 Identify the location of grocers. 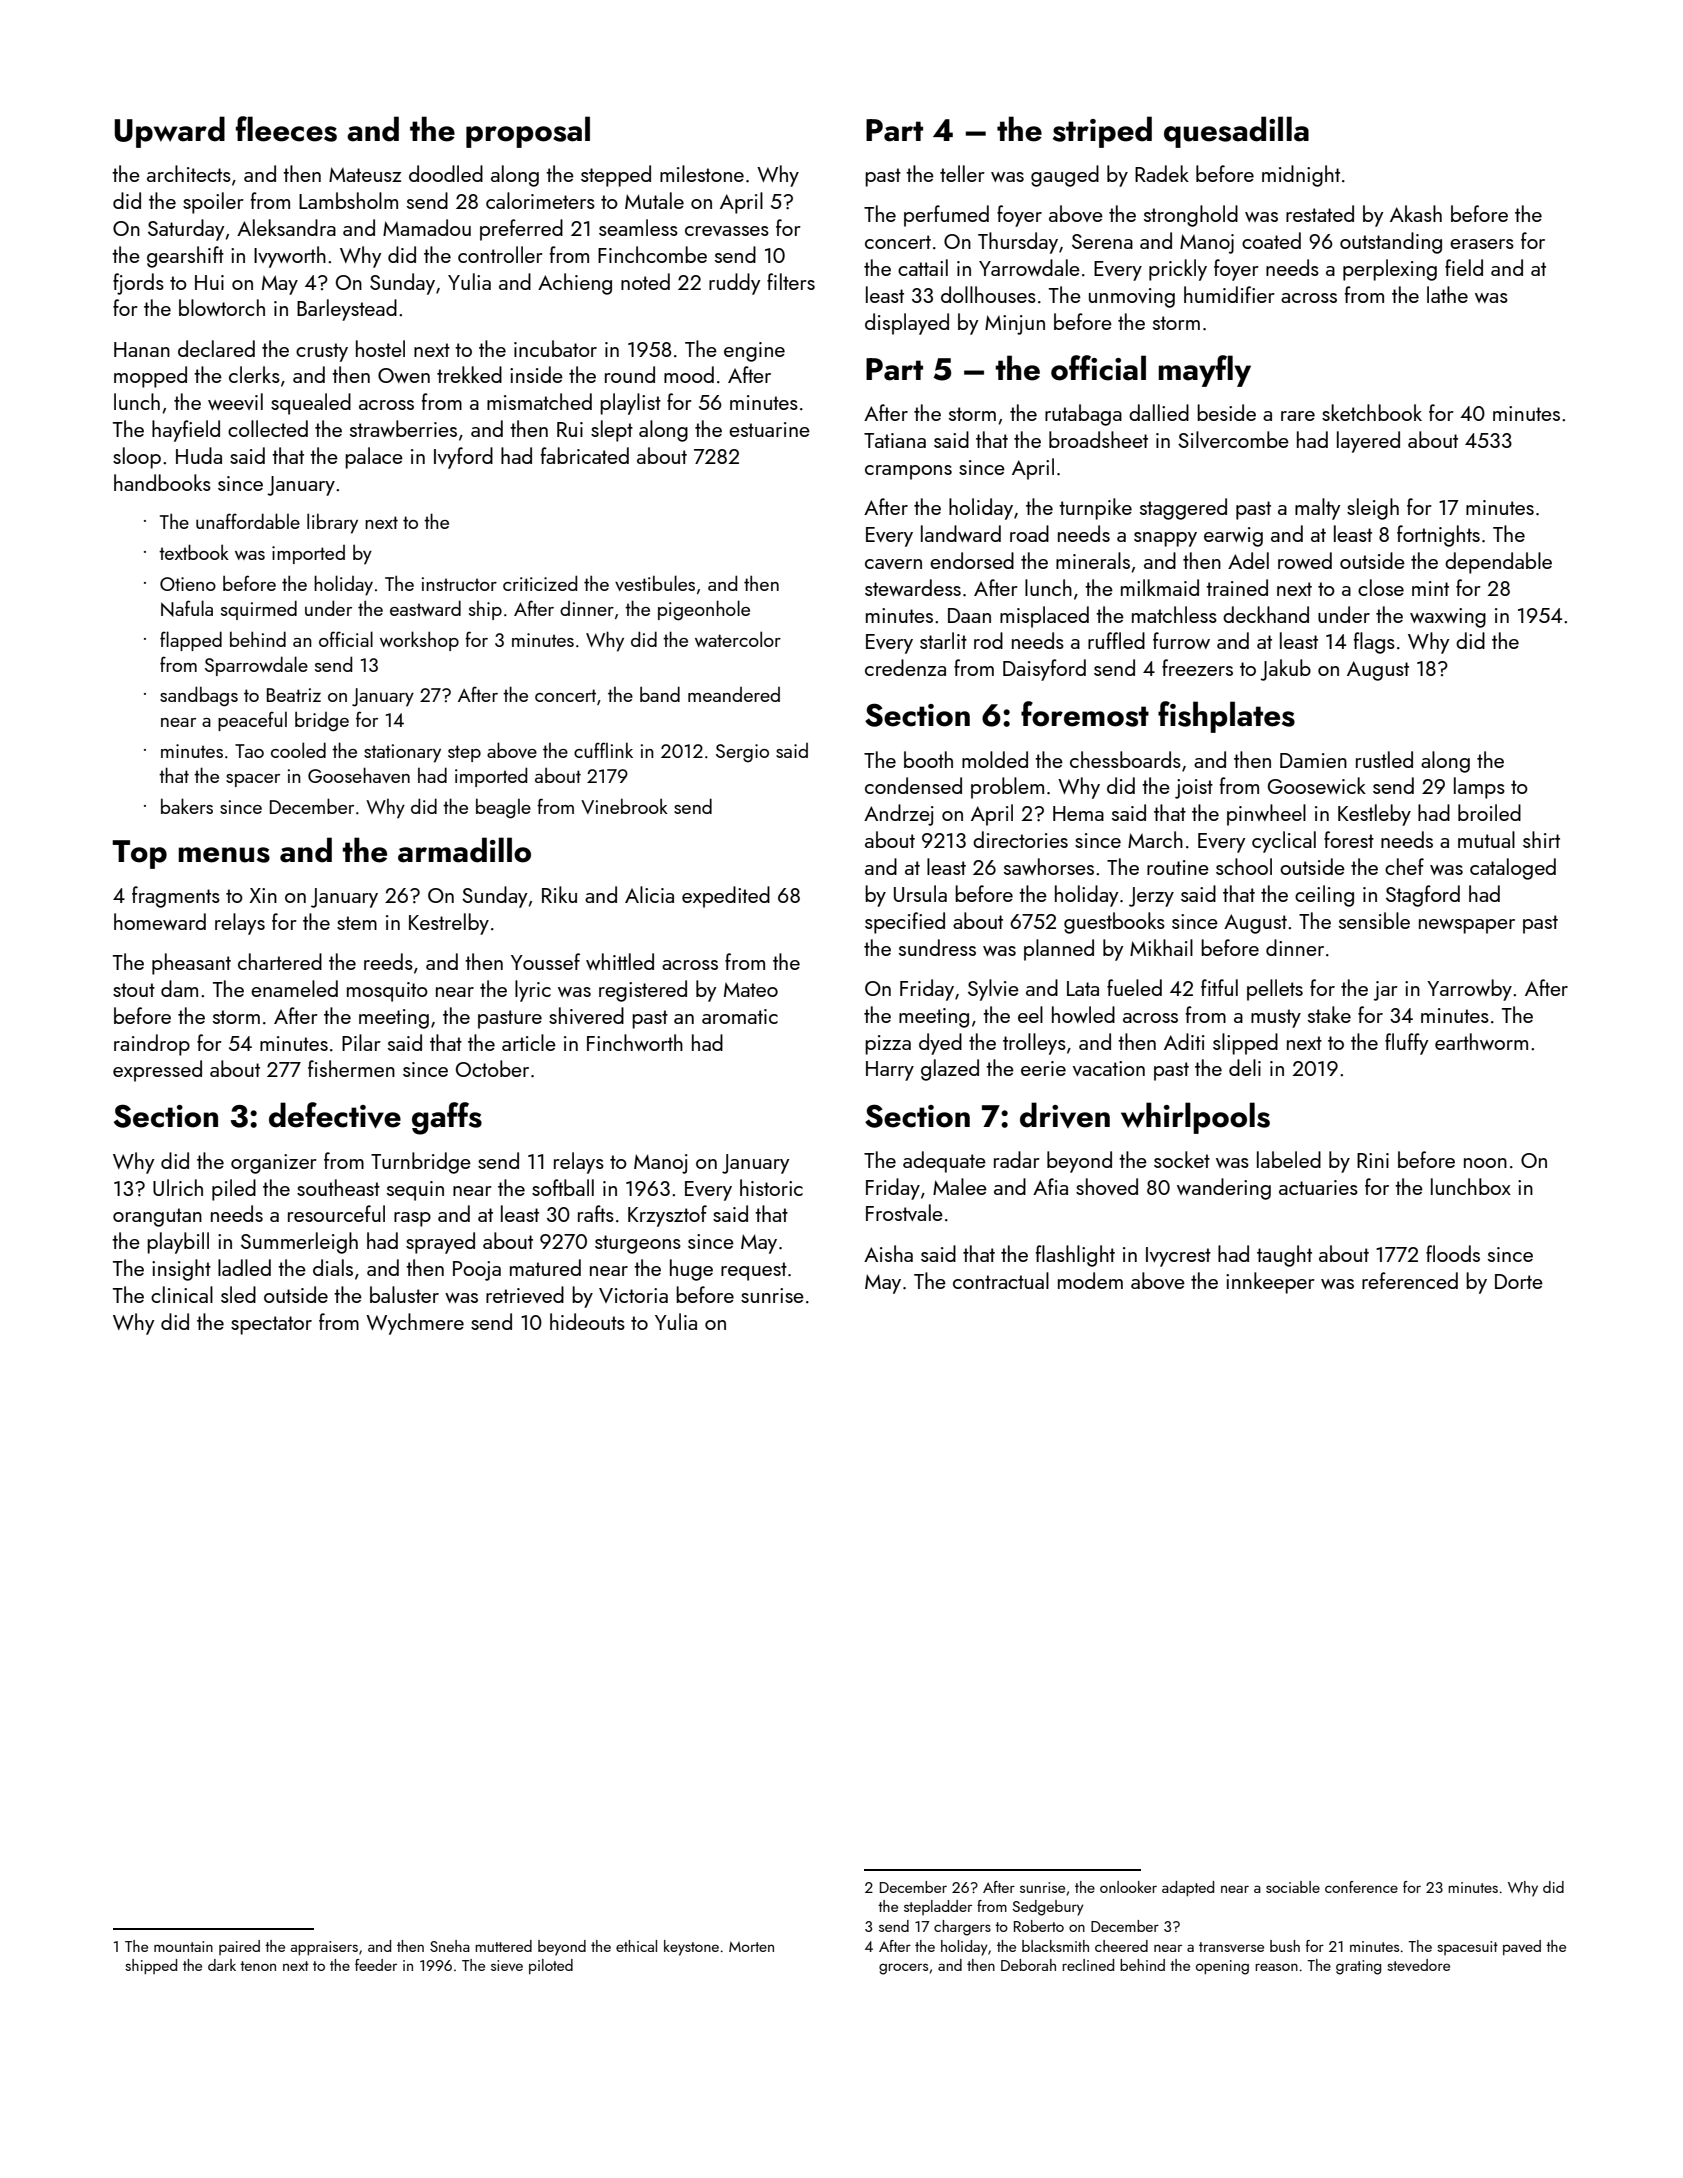
(903, 1969).
